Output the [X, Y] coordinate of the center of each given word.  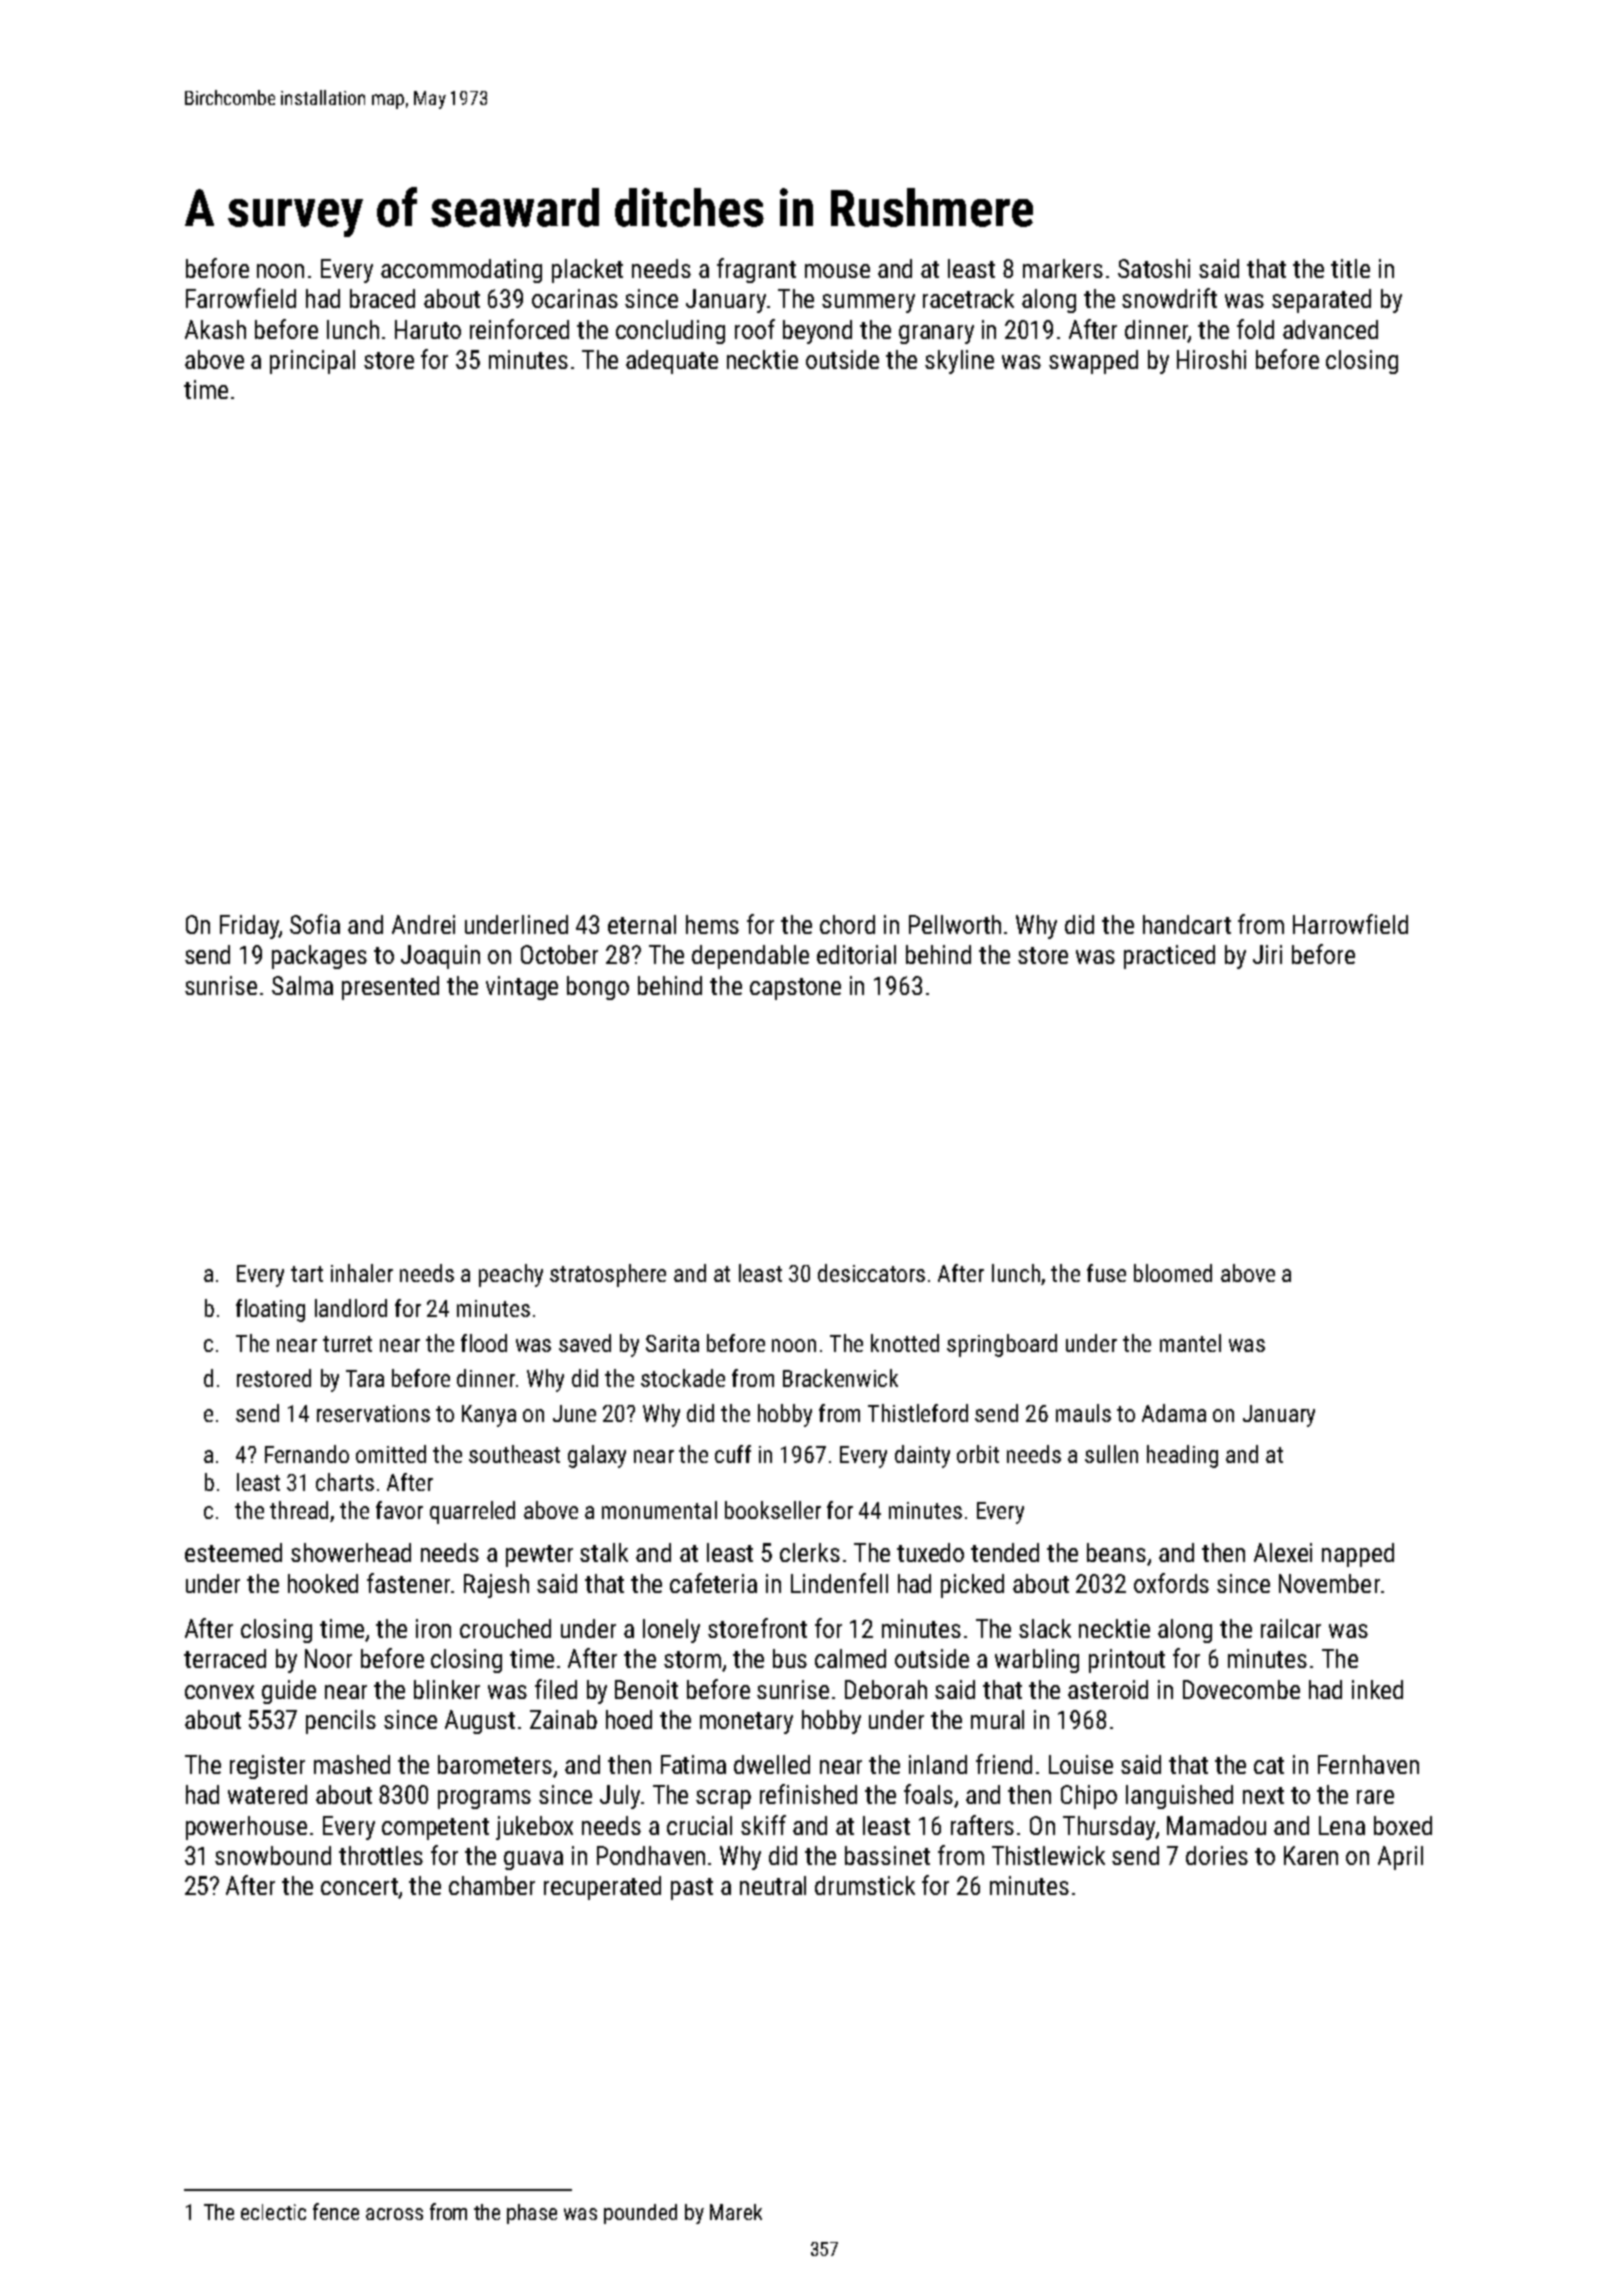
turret [347, 1344]
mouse [837, 271]
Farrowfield [241, 298]
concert [359, 1886]
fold [1255, 329]
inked [1377, 1689]
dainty [922, 1456]
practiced [1169, 957]
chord [847, 924]
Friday [249, 927]
